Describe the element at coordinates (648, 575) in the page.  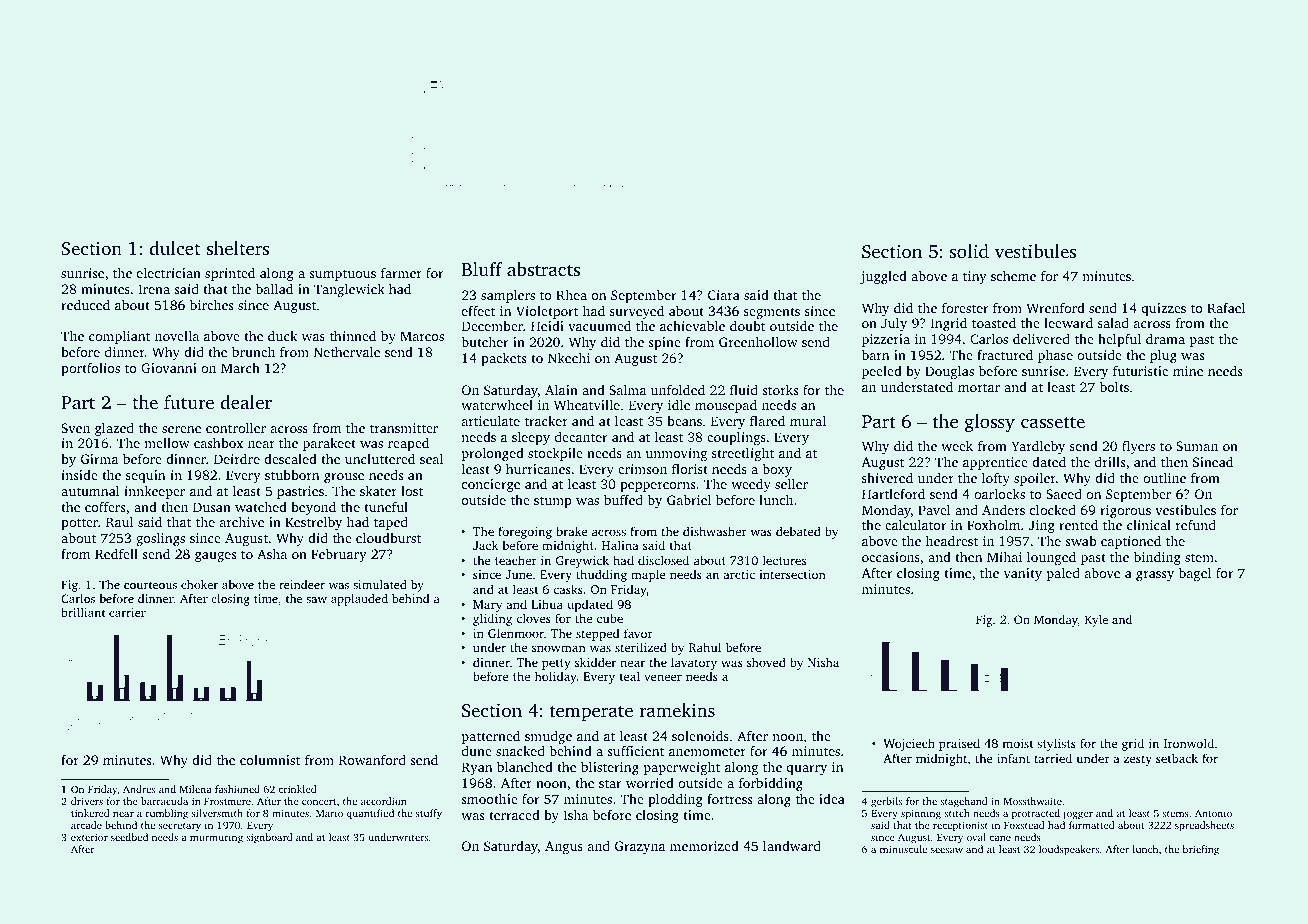
I see `maple` at that location.
